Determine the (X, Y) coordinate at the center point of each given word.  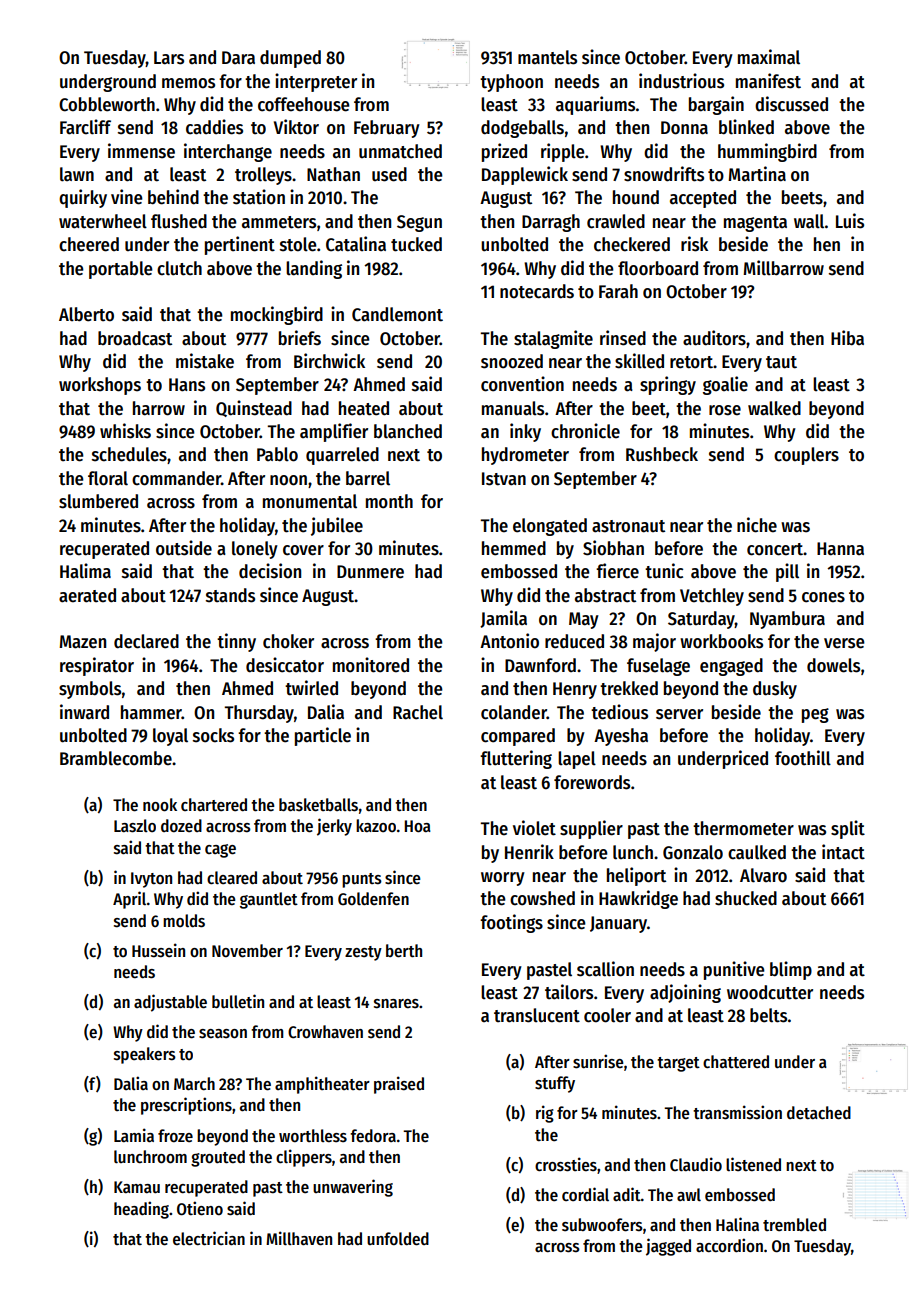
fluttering (516, 759)
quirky (83, 198)
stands (230, 595)
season (223, 1034)
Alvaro (763, 875)
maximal (769, 57)
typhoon (511, 83)
